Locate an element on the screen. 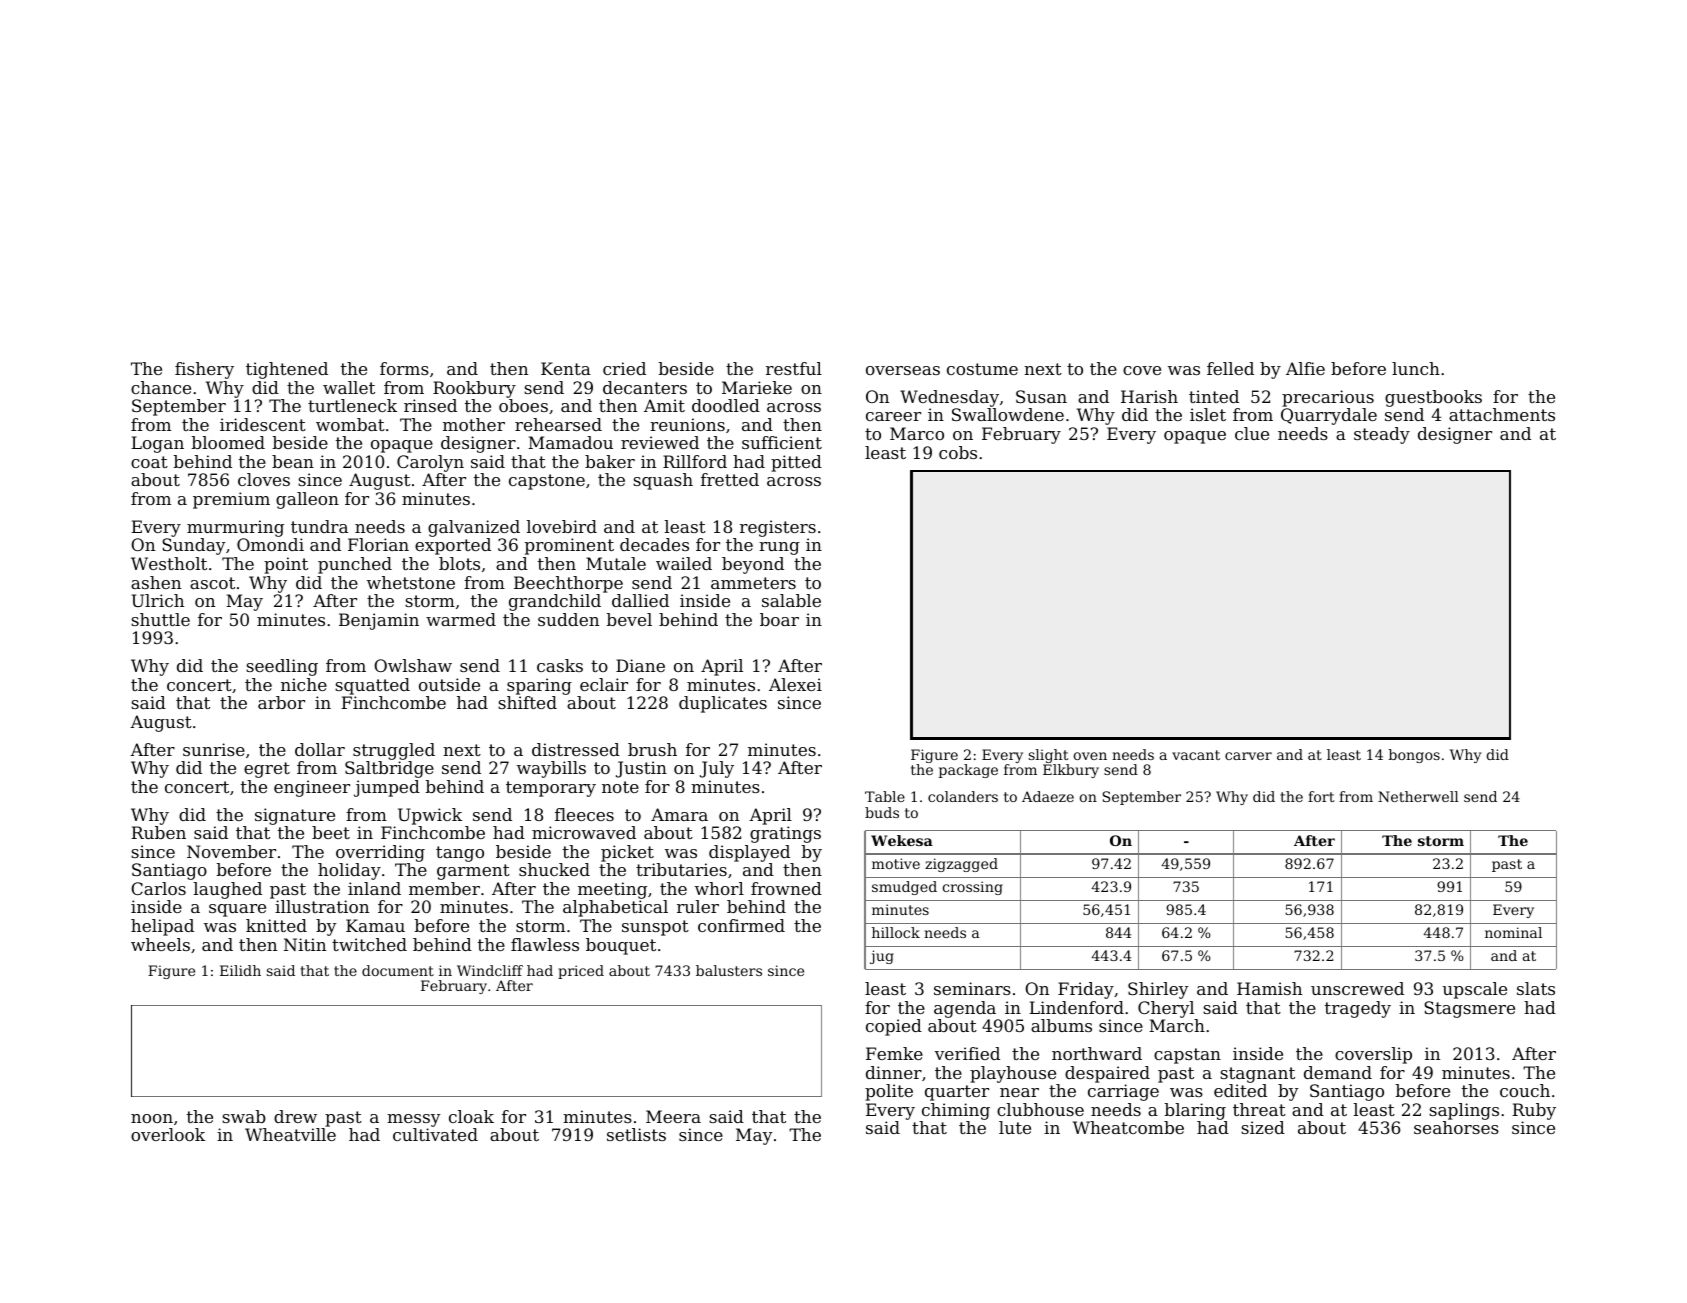 The height and width of the screenshot is (1303, 1687). vacant is located at coordinates (1196, 755).
